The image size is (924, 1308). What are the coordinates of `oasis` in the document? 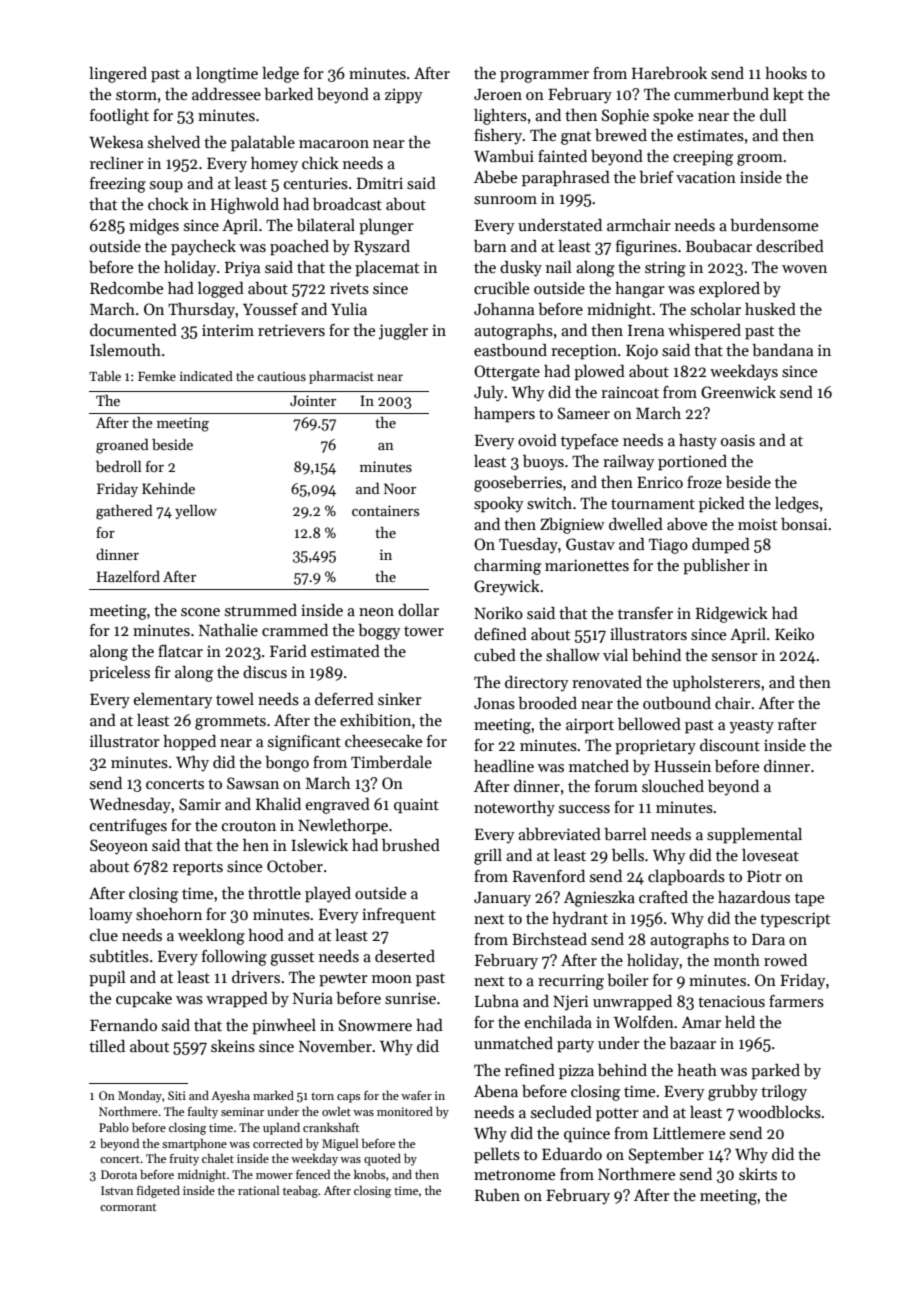 It's located at (738, 440).
